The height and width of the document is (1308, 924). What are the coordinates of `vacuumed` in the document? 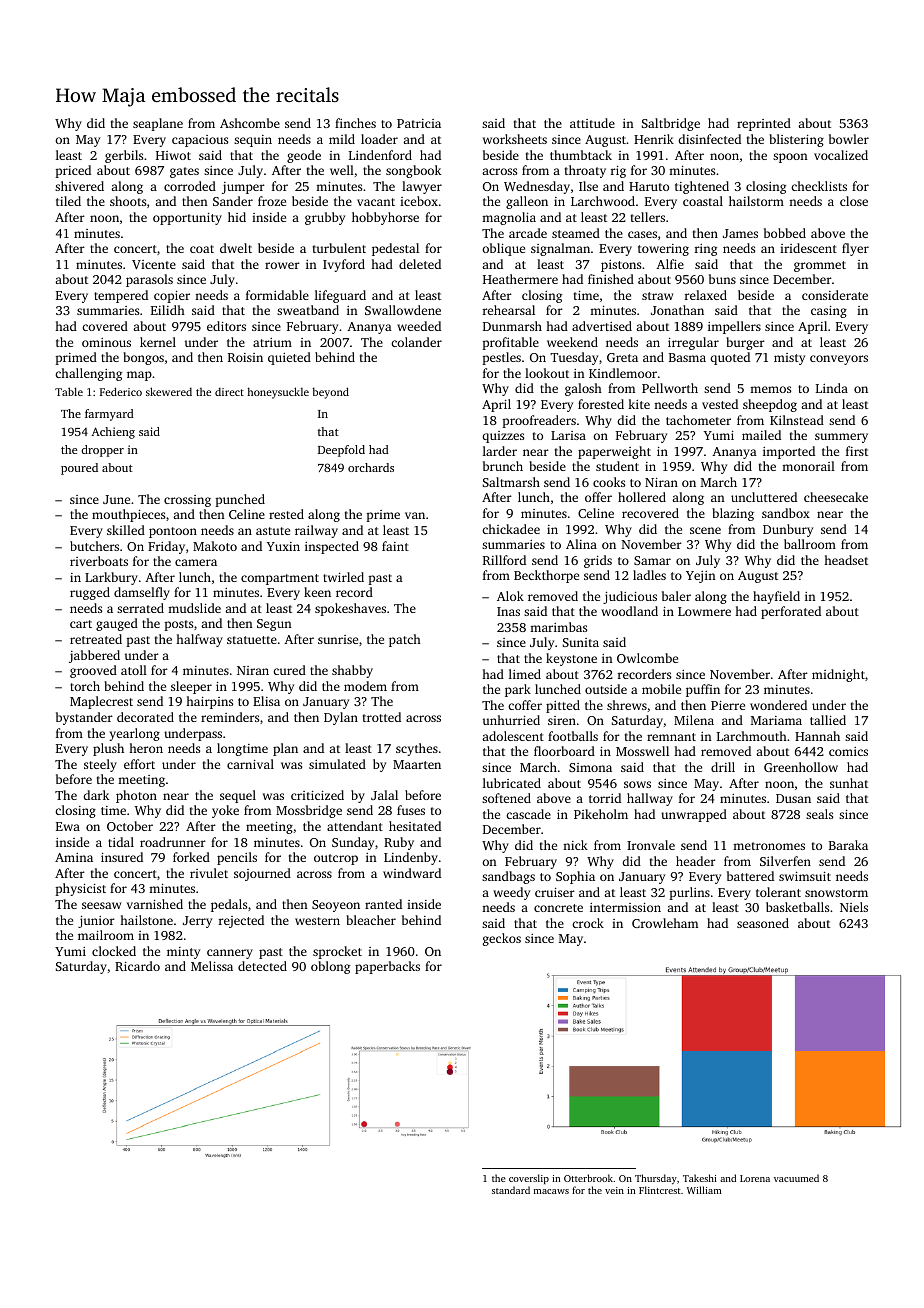 It's located at (796, 1178).
